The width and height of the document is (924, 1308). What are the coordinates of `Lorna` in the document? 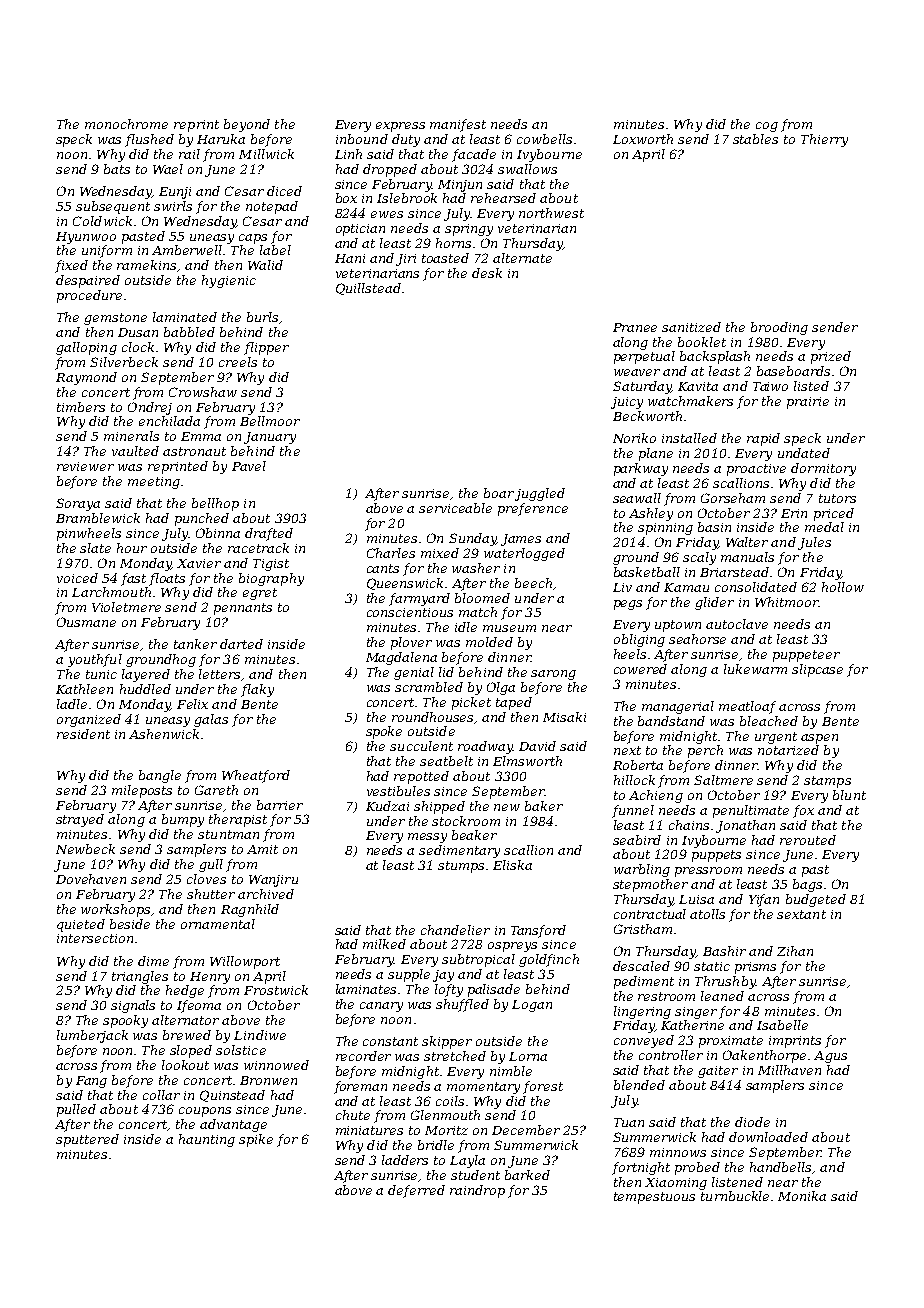 It's located at (528, 1056).
